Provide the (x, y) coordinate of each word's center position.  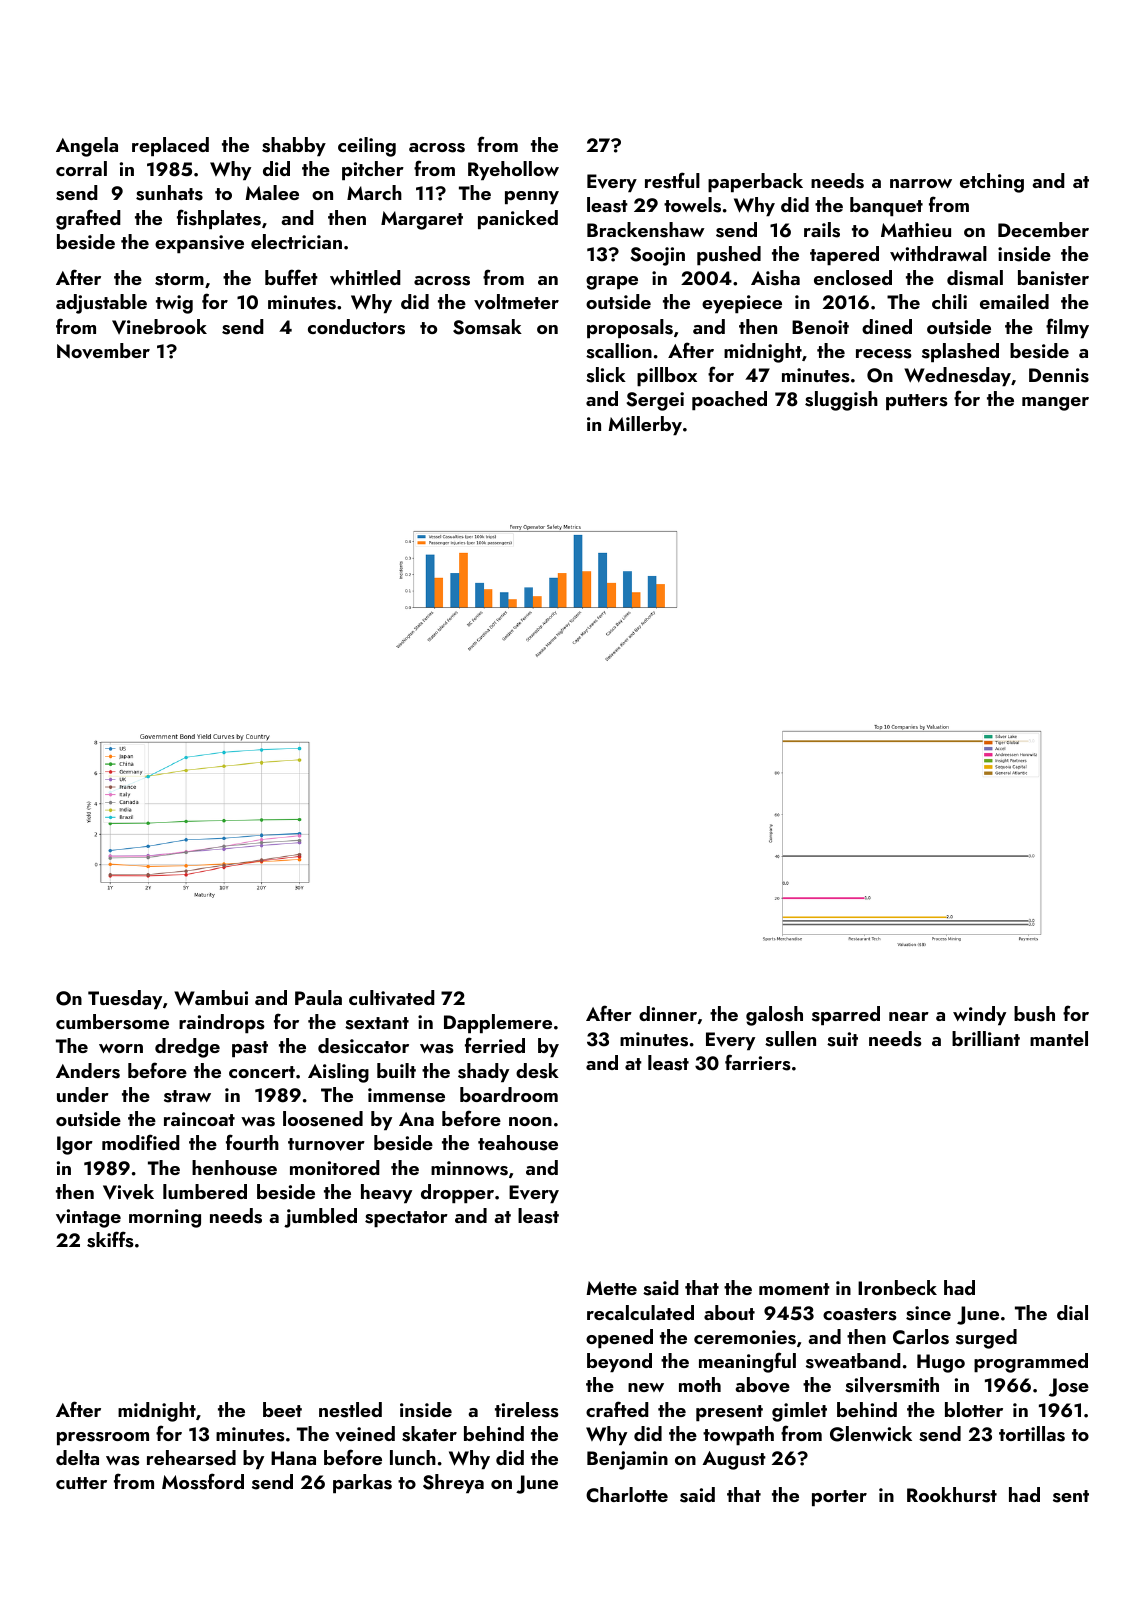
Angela (87, 147)
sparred (846, 1015)
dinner (668, 1013)
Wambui (211, 998)
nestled (350, 1410)
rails (822, 230)
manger (1055, 404)
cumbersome (112, 1022)
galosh (774, 1016)
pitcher (373, 170)
